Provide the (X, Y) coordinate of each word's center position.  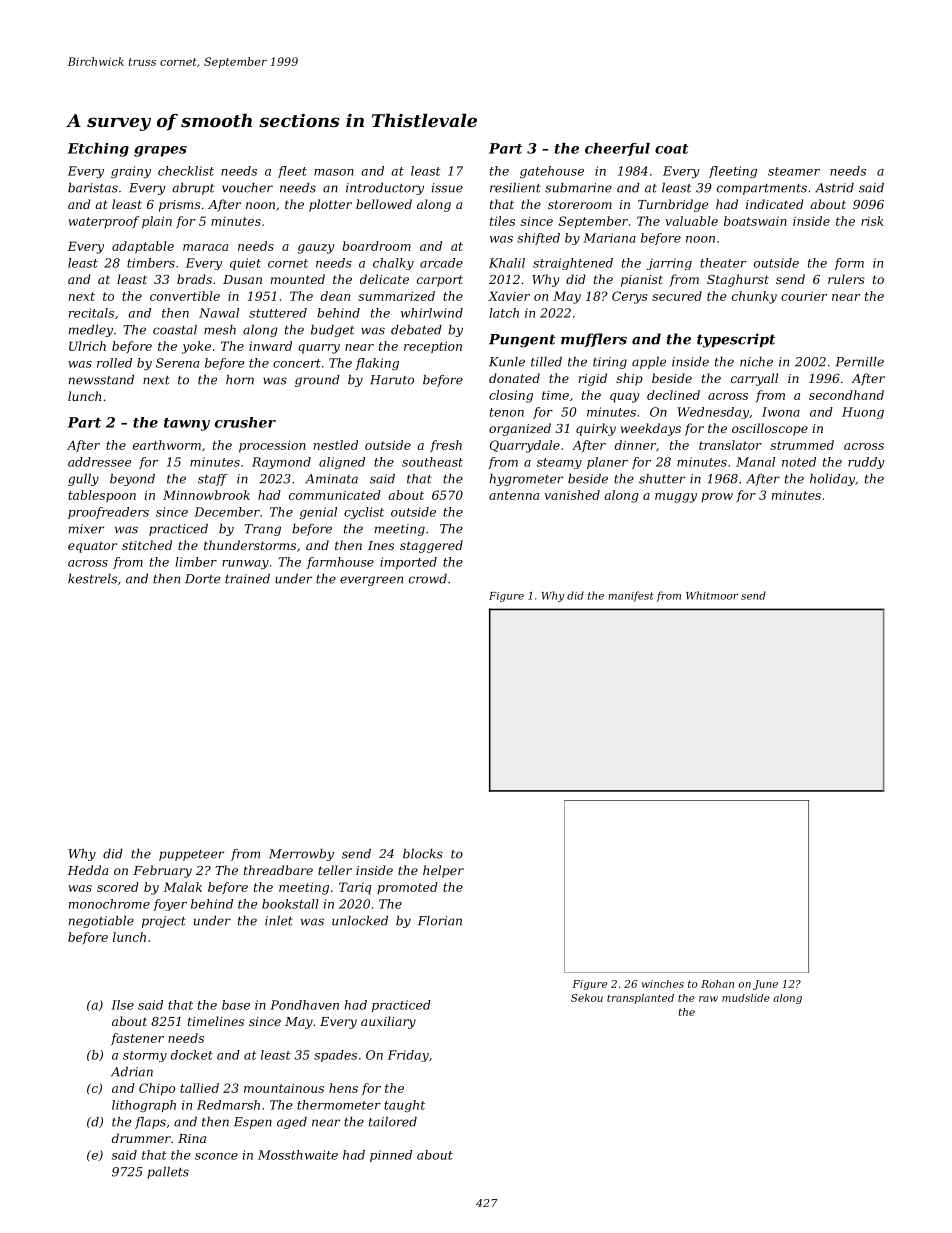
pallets (168, 1173)
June (765, 985)
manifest (631, 596)
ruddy (866, 463)
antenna (514, 495)
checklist (186, 171)
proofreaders (108, 513)
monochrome (109, 904)
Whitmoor (712, 595)
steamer (794, 171)
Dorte (203, 579)
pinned (391, 1156)
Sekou (587, 998)
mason (334, 172)
